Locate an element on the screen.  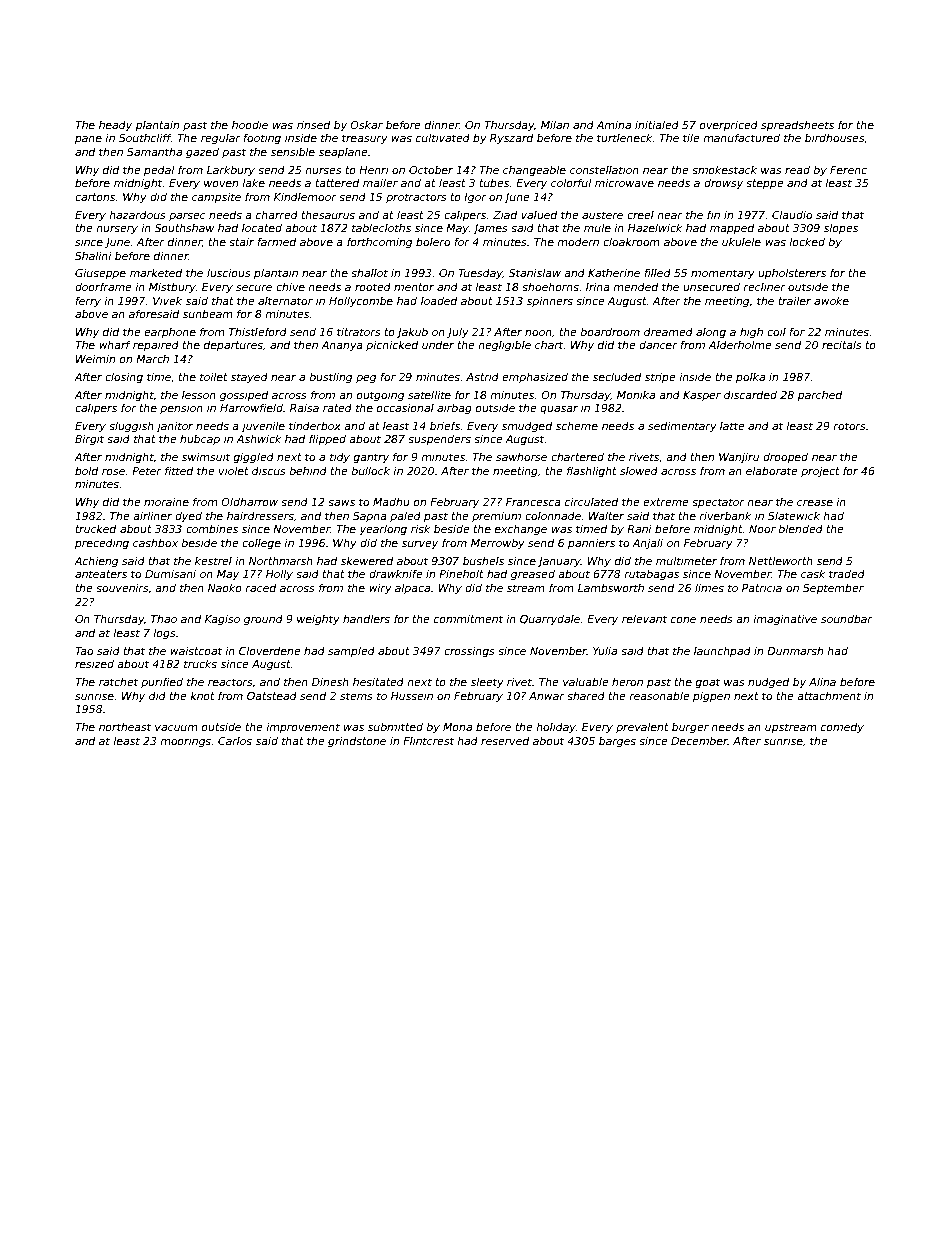
Thao is located at coordinates (164, 618).
